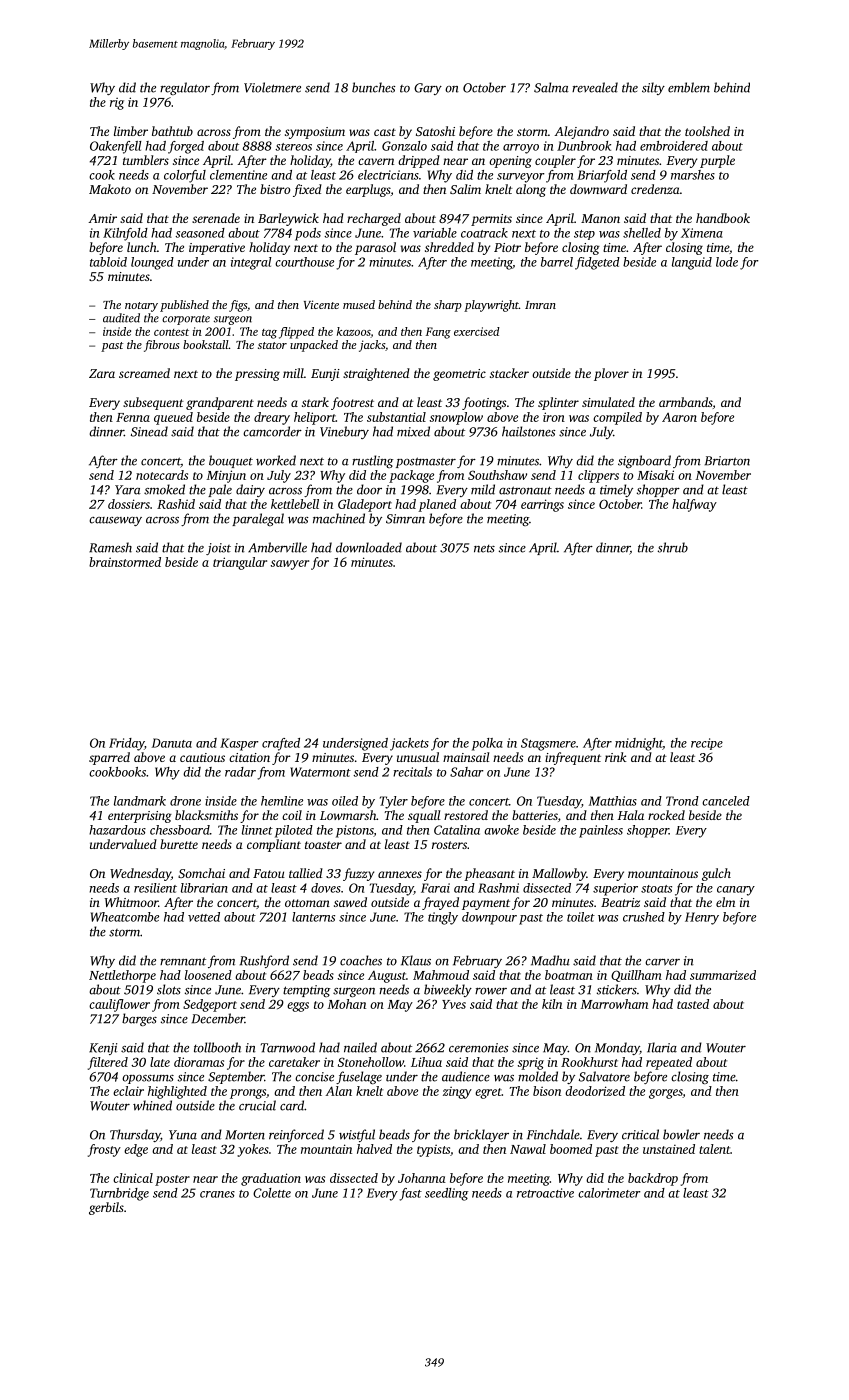 The height and width of the document is (1400, 849). Describe the element at coordinates (449, 845) in the document. I see `rosters` at that location.
